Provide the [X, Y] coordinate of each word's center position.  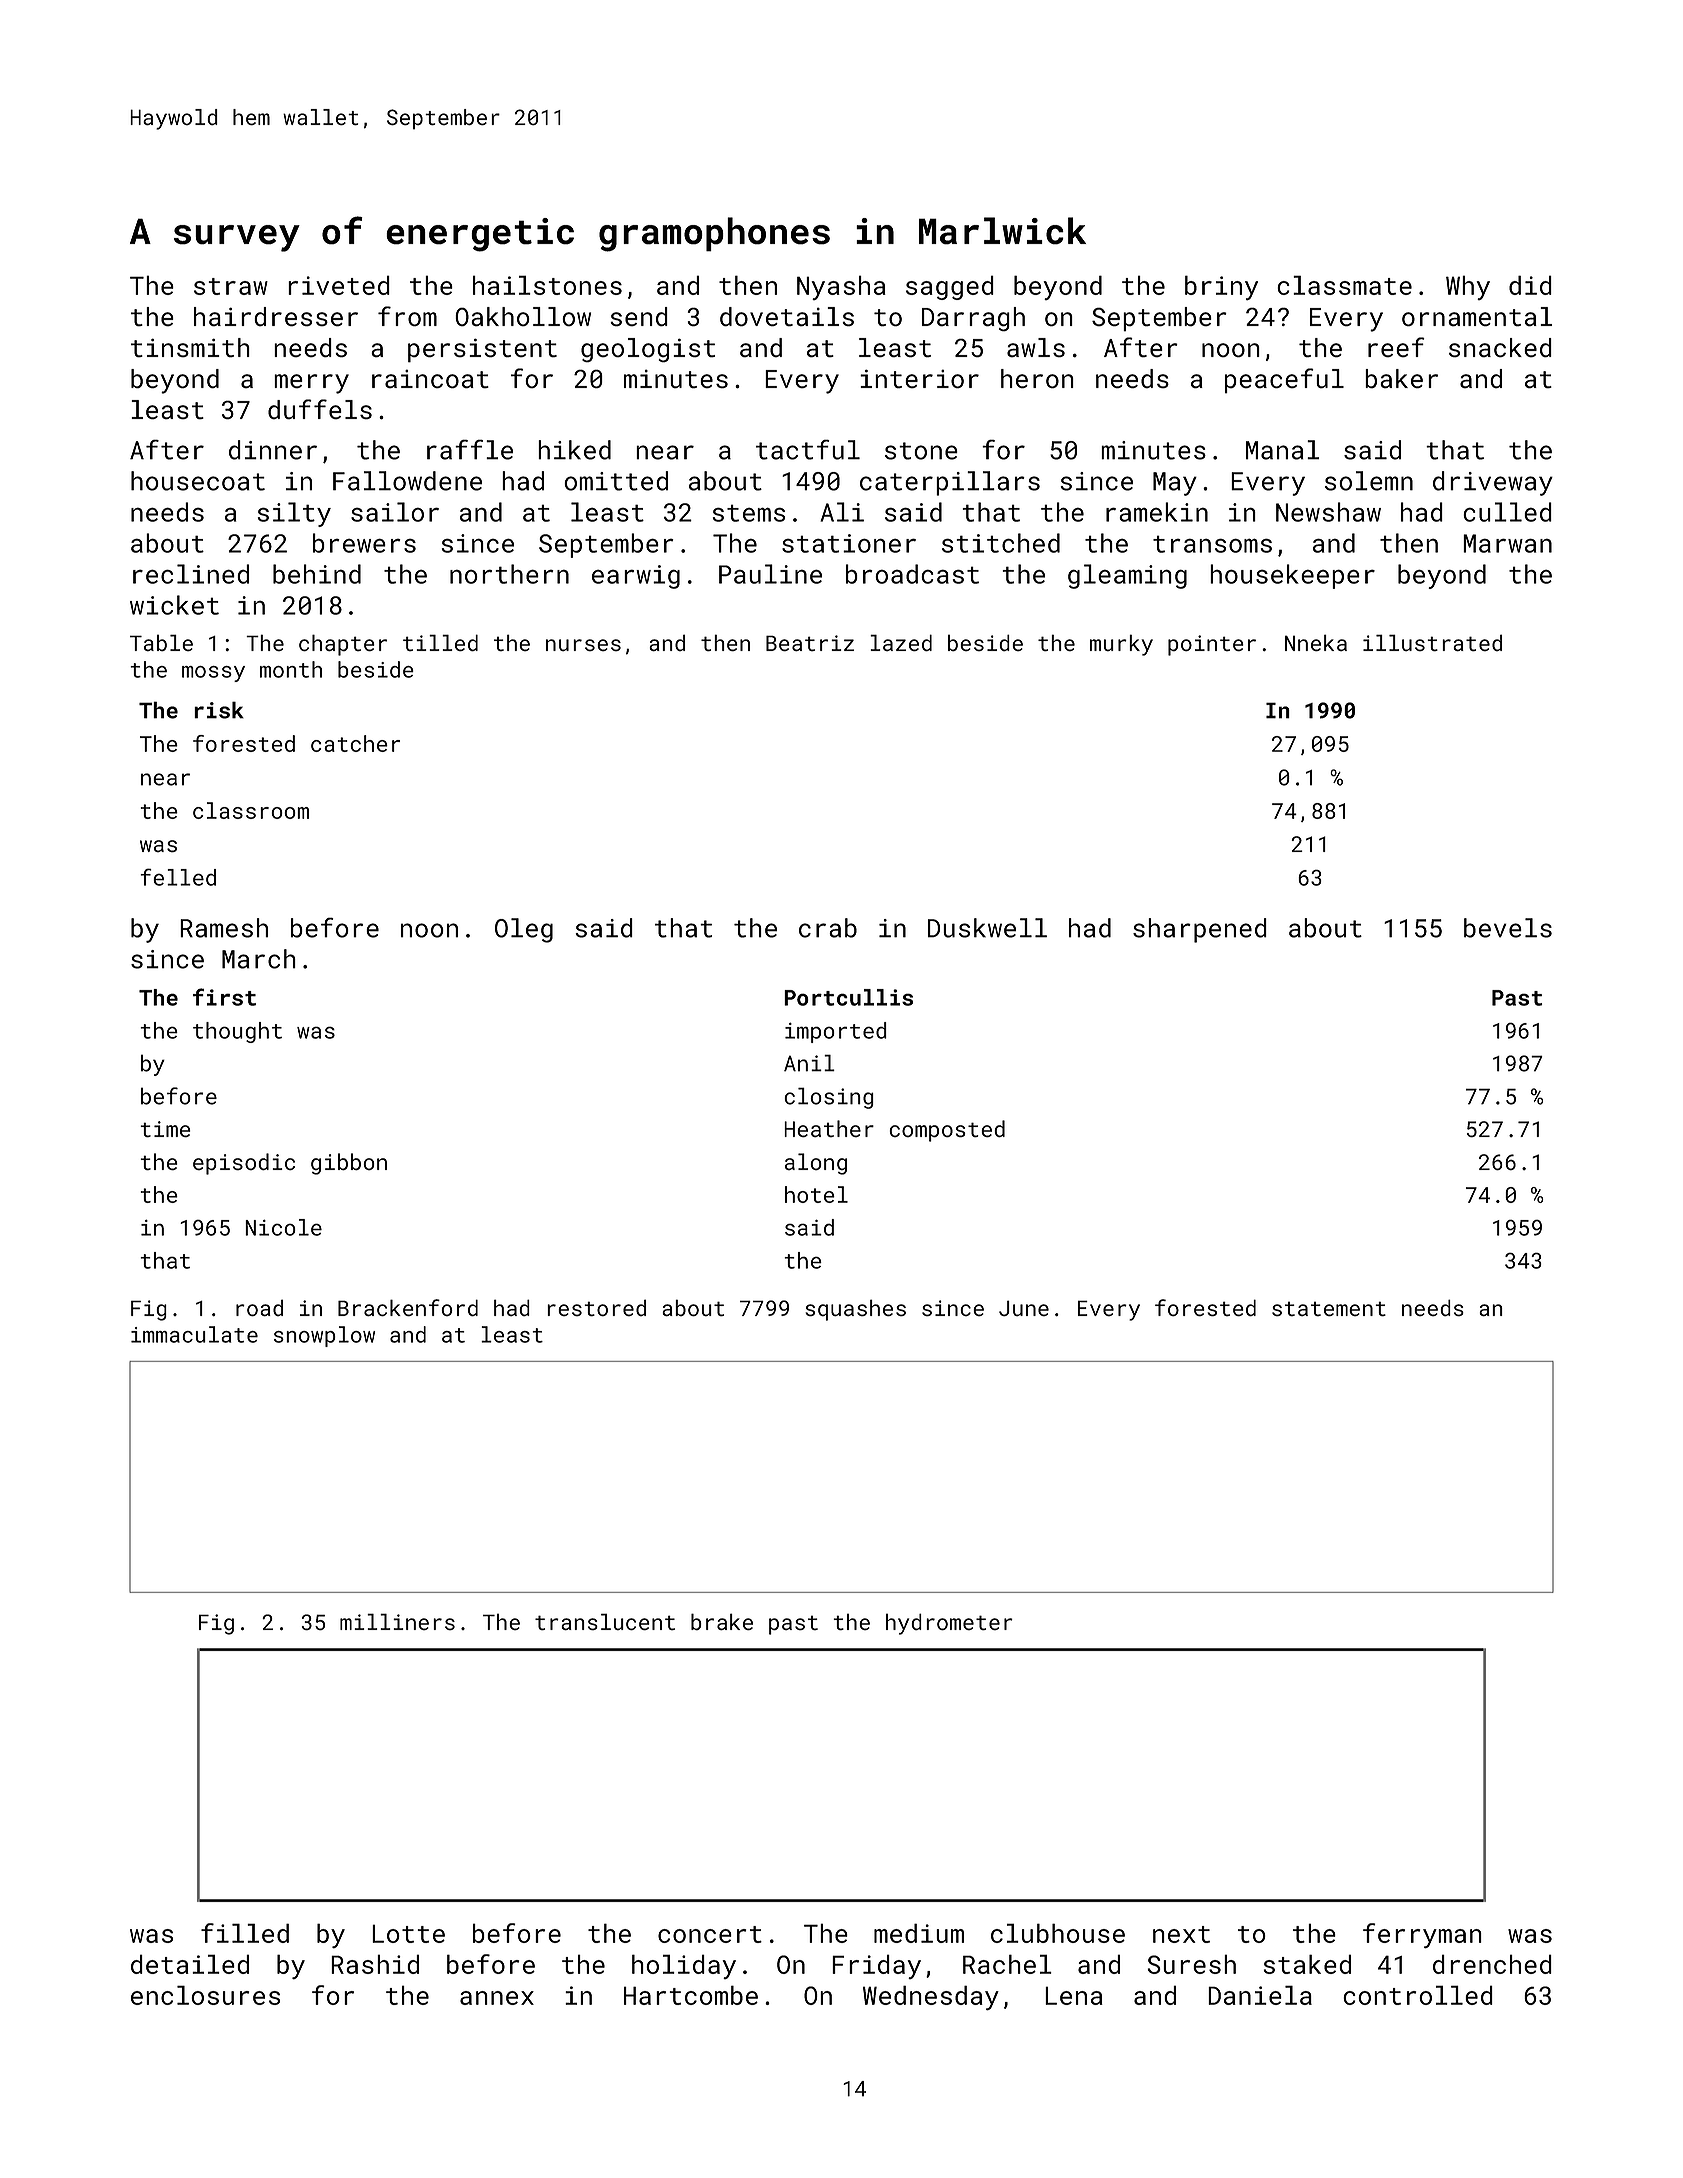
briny [1221, 287]
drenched [1492, 1964]
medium [919, 1933]
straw [231, 286]
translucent [605, 1621]
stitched [1001, 543]
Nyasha [841, 287]
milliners [397, 1621]
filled [245, 1933]
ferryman [1422, 1935]
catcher [355, 743]
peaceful [1284, 381]
